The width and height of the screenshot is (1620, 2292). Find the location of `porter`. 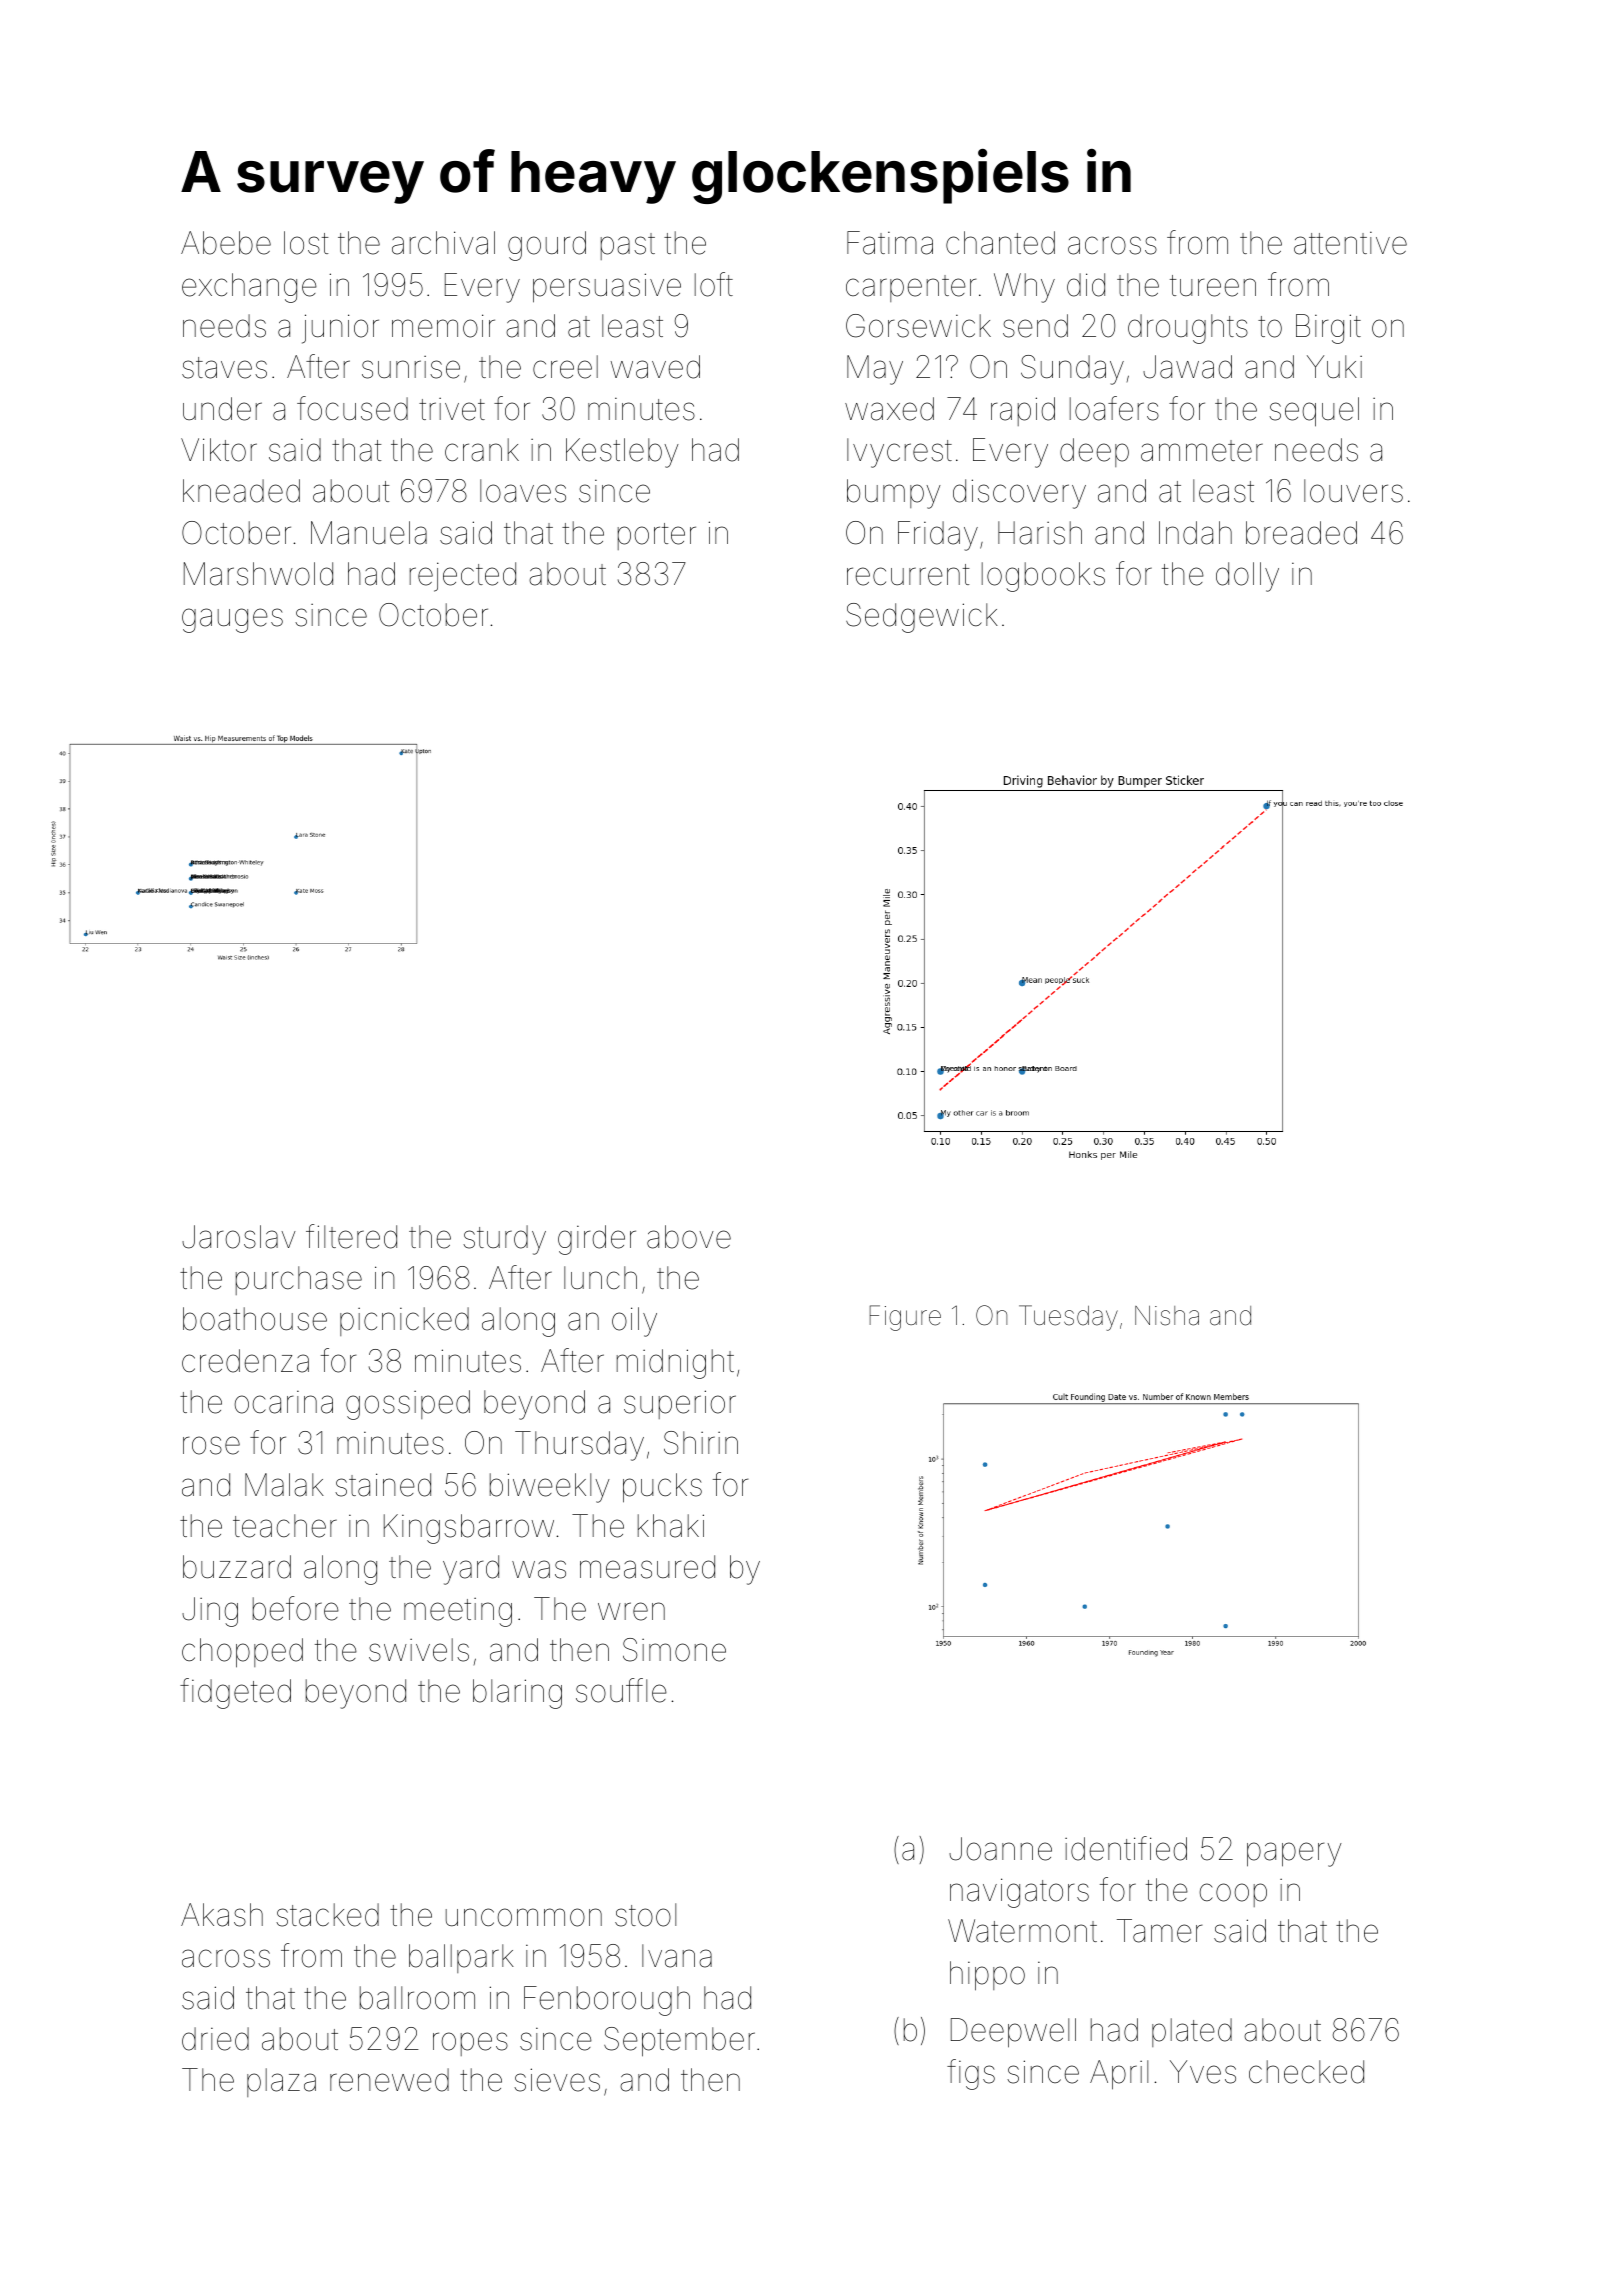

porter is located at coordinates (657, 536).
